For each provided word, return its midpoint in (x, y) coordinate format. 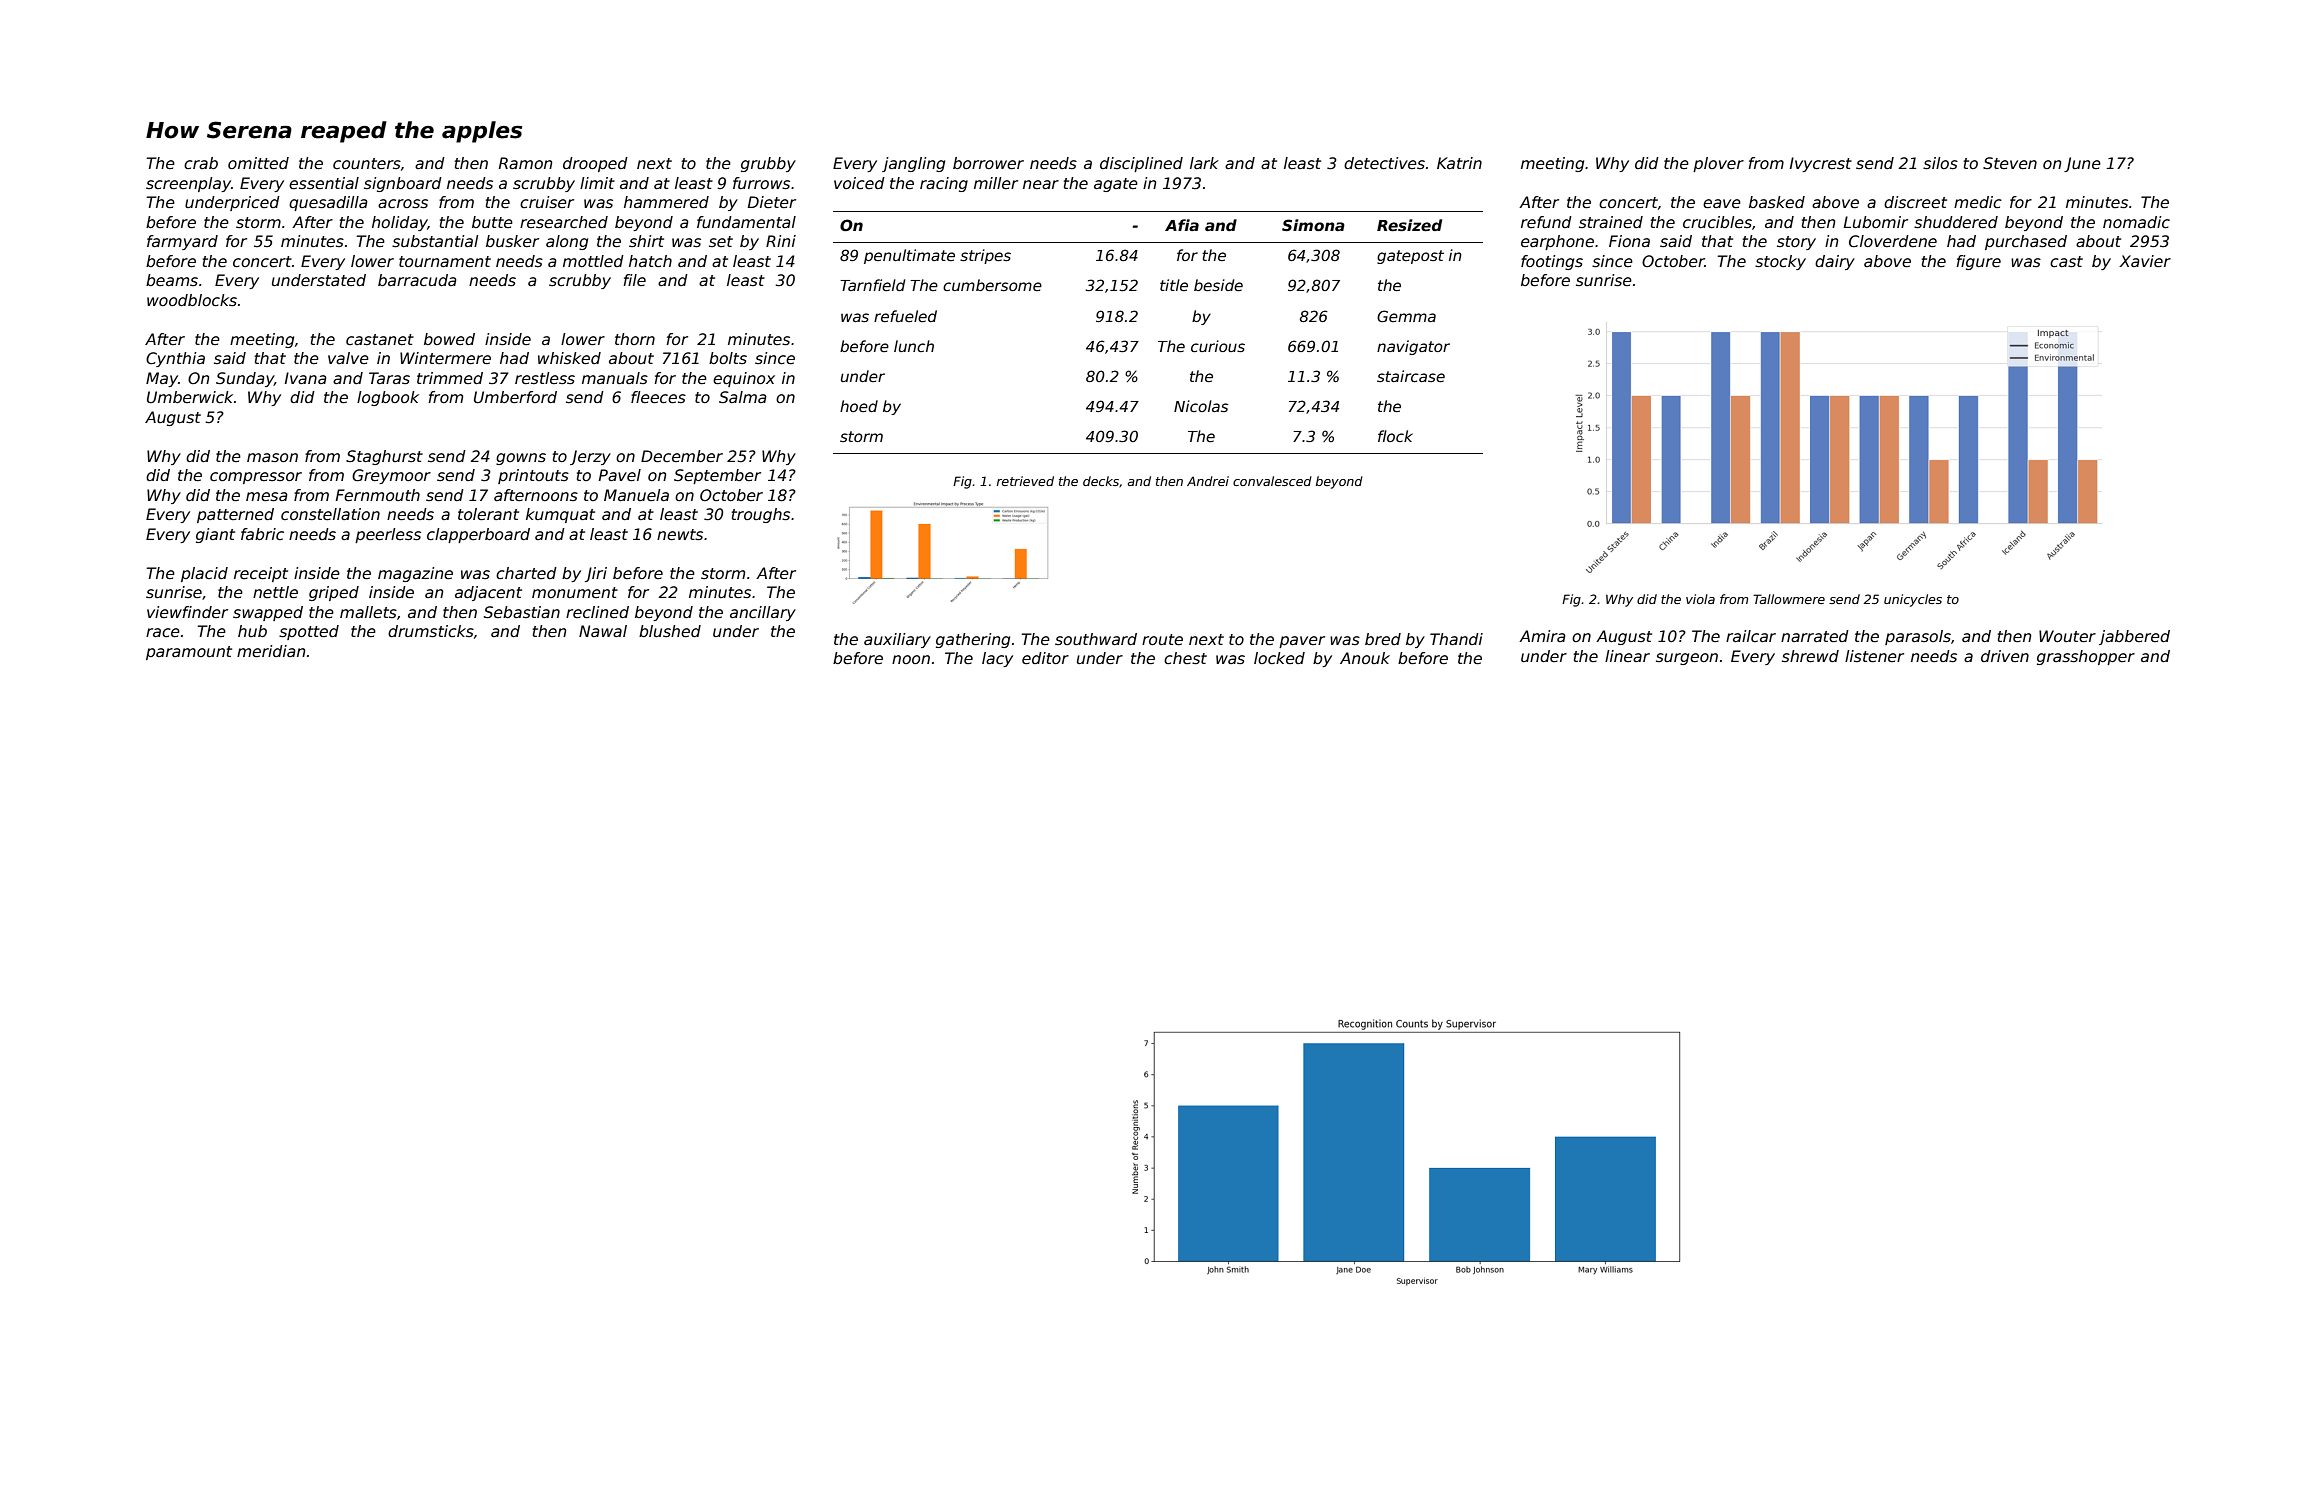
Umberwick (190, 397)
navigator (1413, 347)
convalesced (1272, 481)
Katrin (1459, 163)
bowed (449, 339)
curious (1218, 346)
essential (324, 183)
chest (1185, 658)
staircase (1411, 376)
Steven (2010, 163)
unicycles (1913, 600)
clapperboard (478, 535)
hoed (859, 406)
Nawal (603, 631)
